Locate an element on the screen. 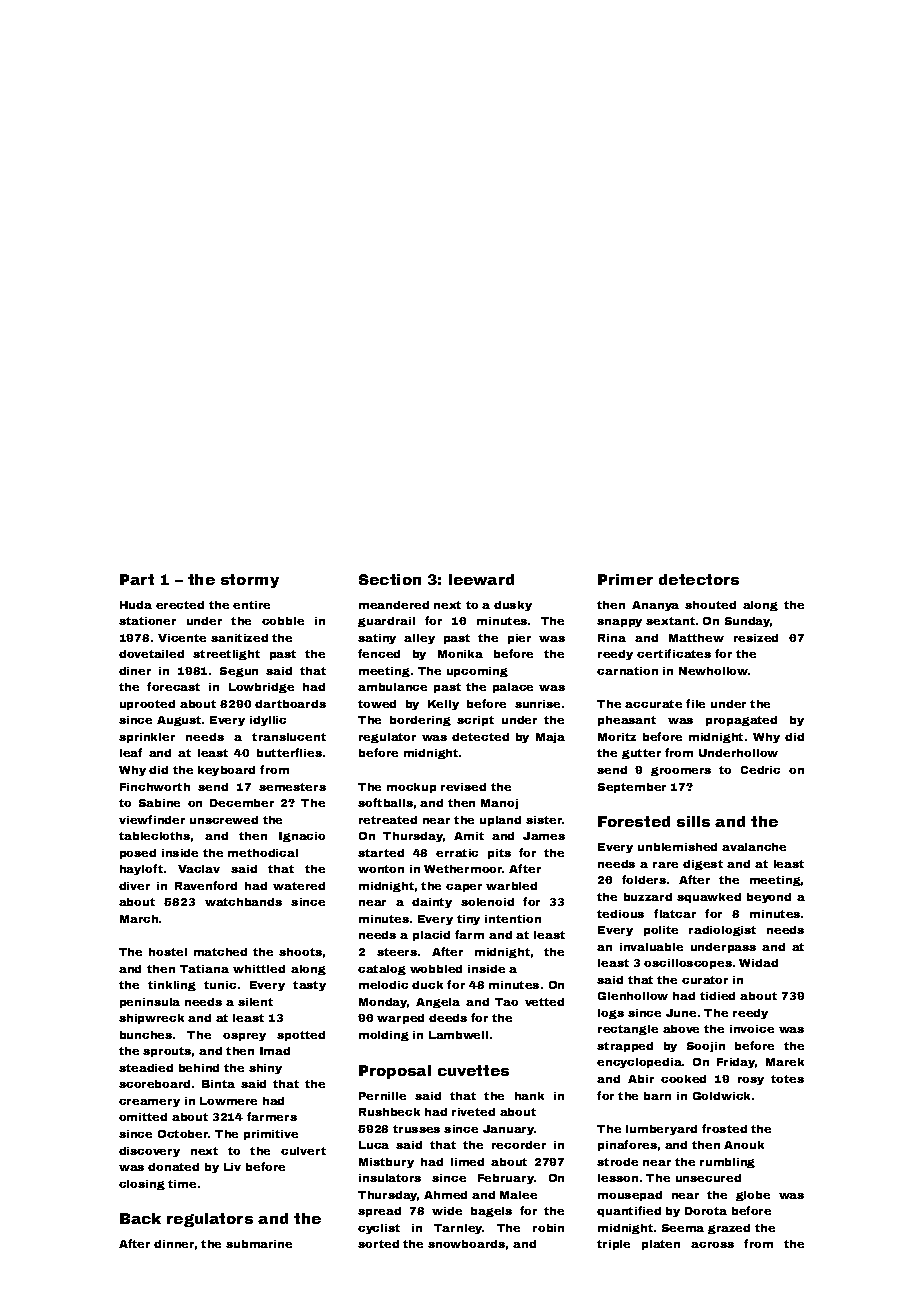 The height and width of the screenshot is (1308, 924). dinner is located at coordinates (174, 1244).
